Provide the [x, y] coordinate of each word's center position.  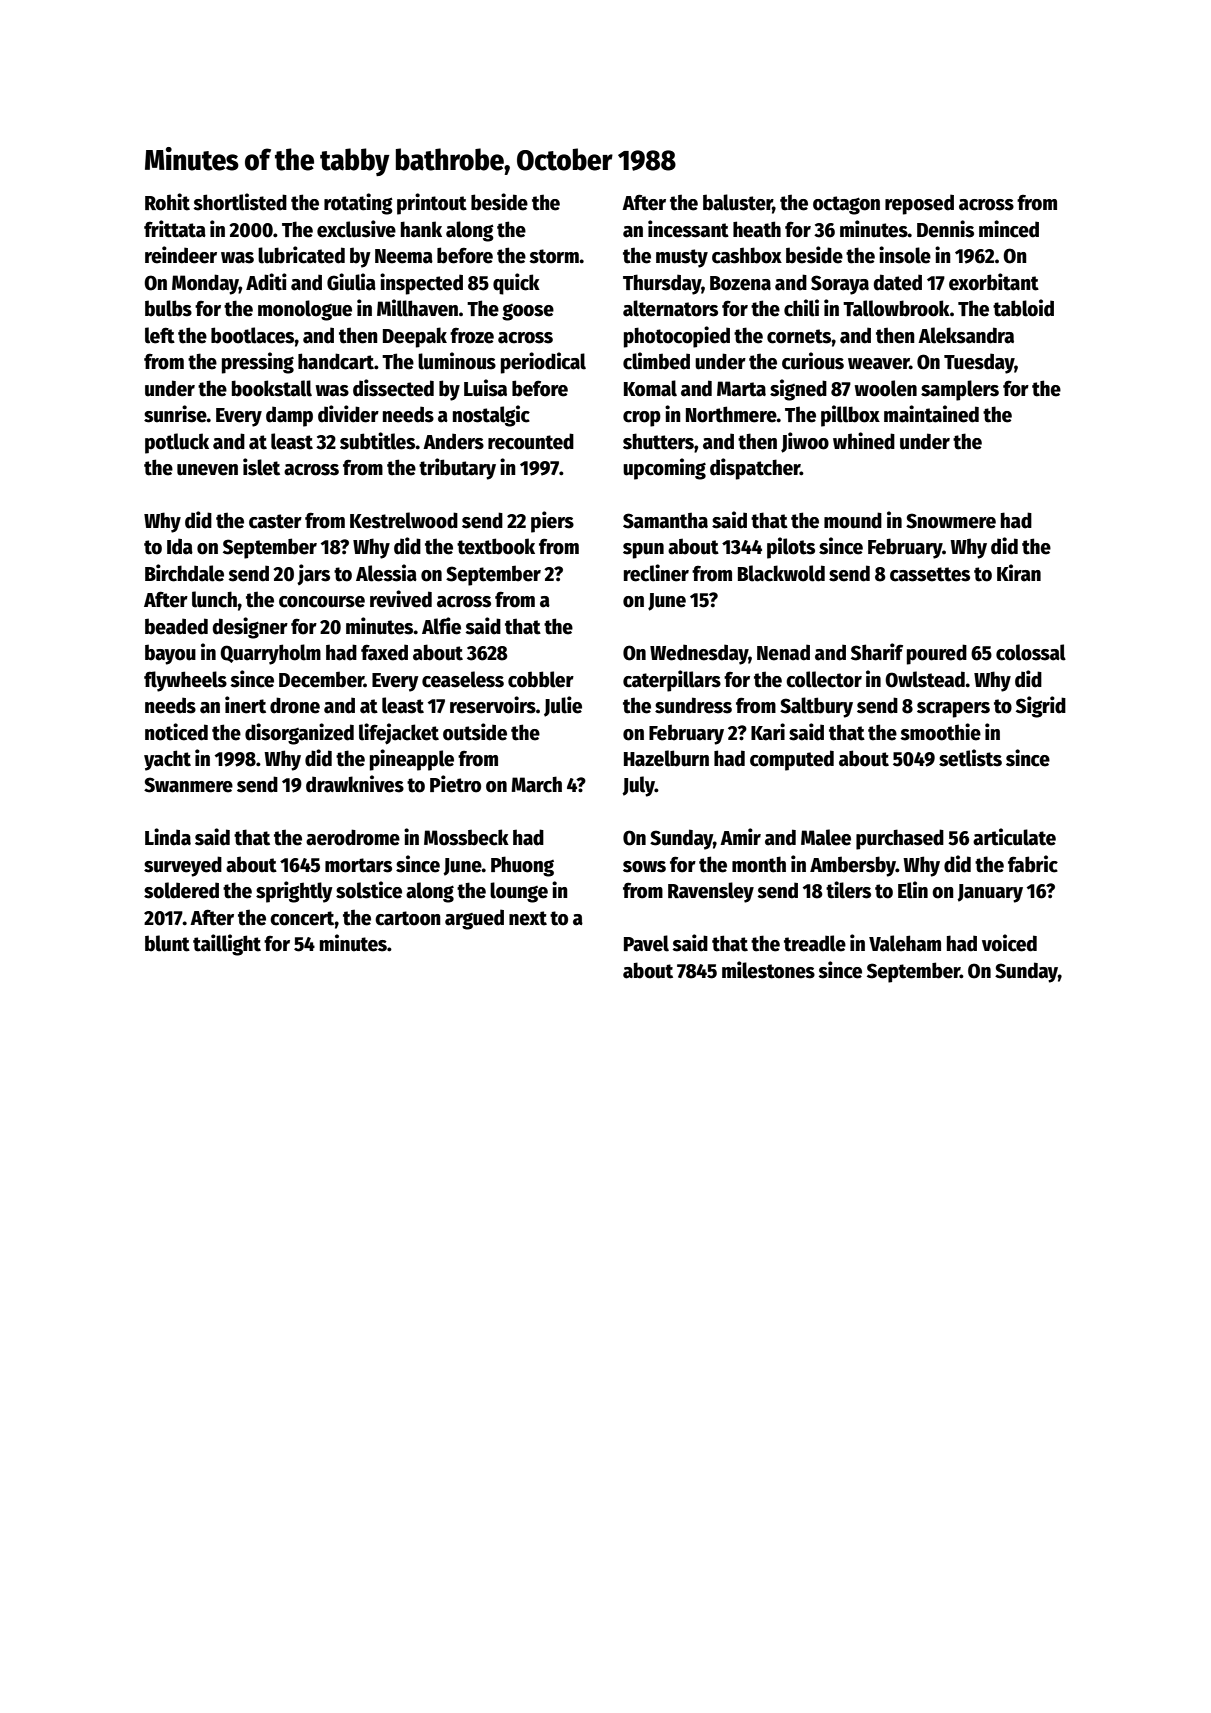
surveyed [183, 866]
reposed [919, 204]
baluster [738, 203]
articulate [1014, 837]
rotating [358, 204]
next [528, 918]
